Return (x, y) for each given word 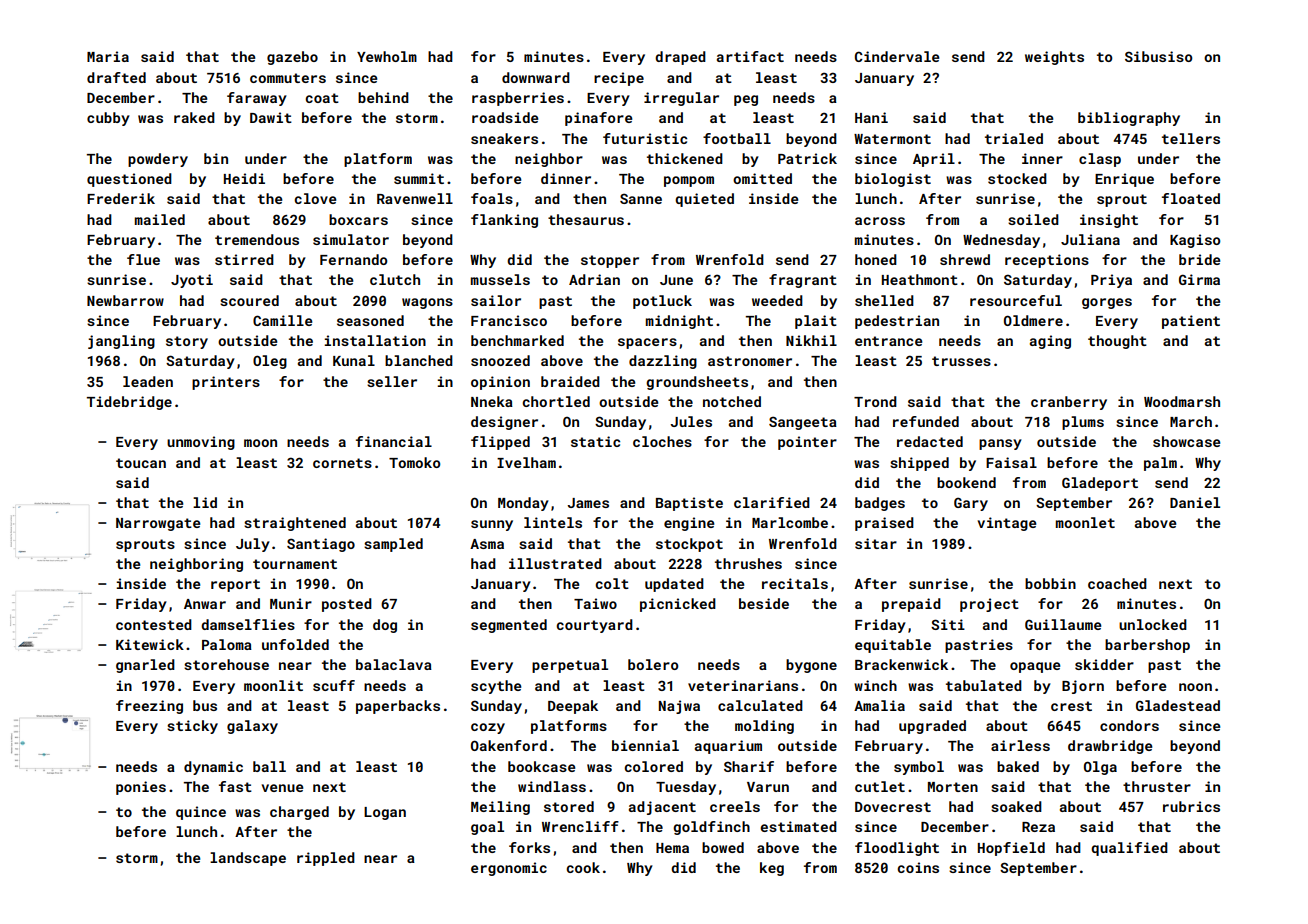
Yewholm (387, 56)
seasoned (370, 320)
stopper (610, 261)
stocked (1017, 178)
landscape (248, 859)
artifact (750, 56)
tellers (1191, 138)
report (235, 585)
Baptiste (689, 504)
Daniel (1195, 502)
